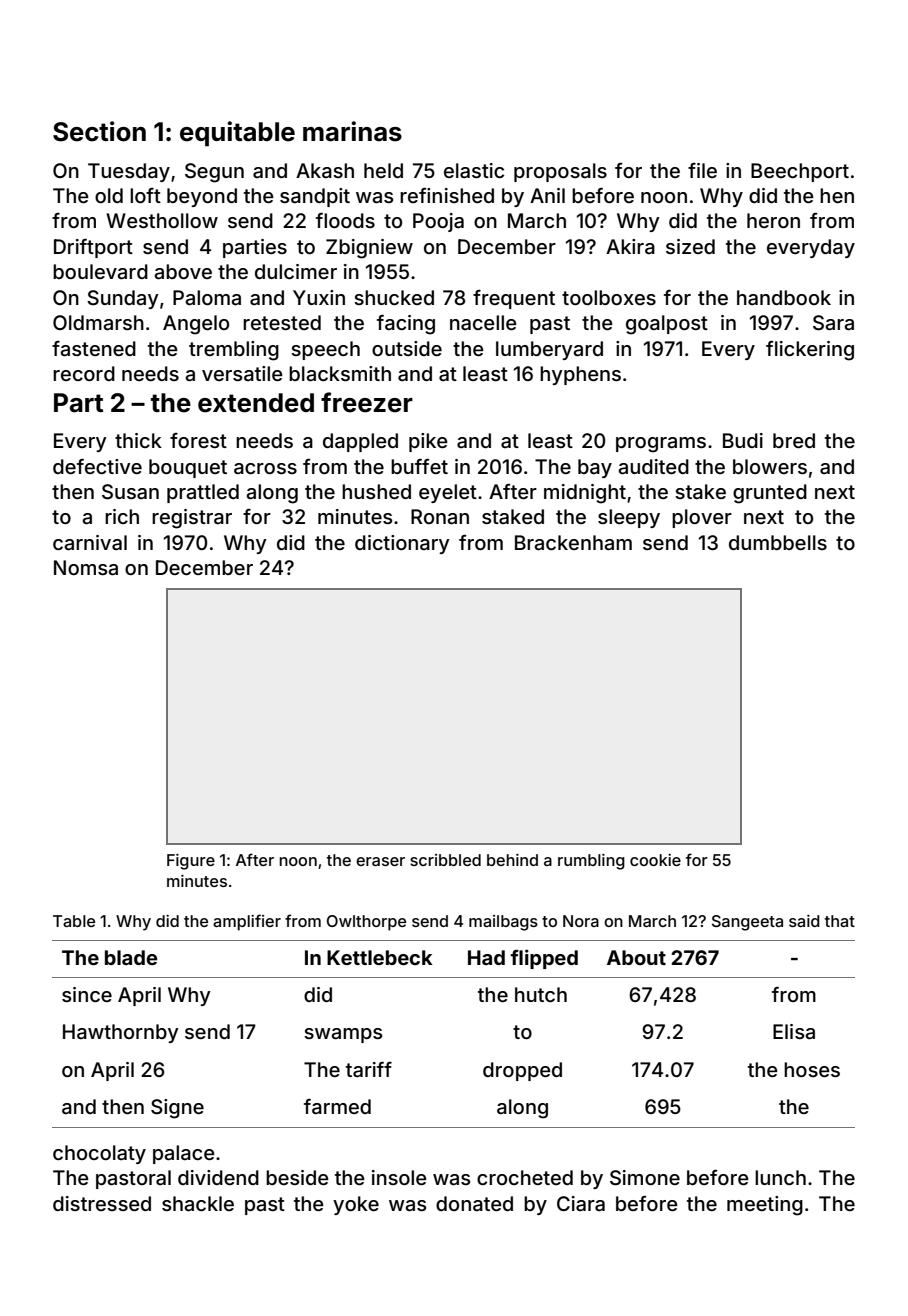 This image has width=908, height=1316. I want to click on Section, so click(99, 131).
